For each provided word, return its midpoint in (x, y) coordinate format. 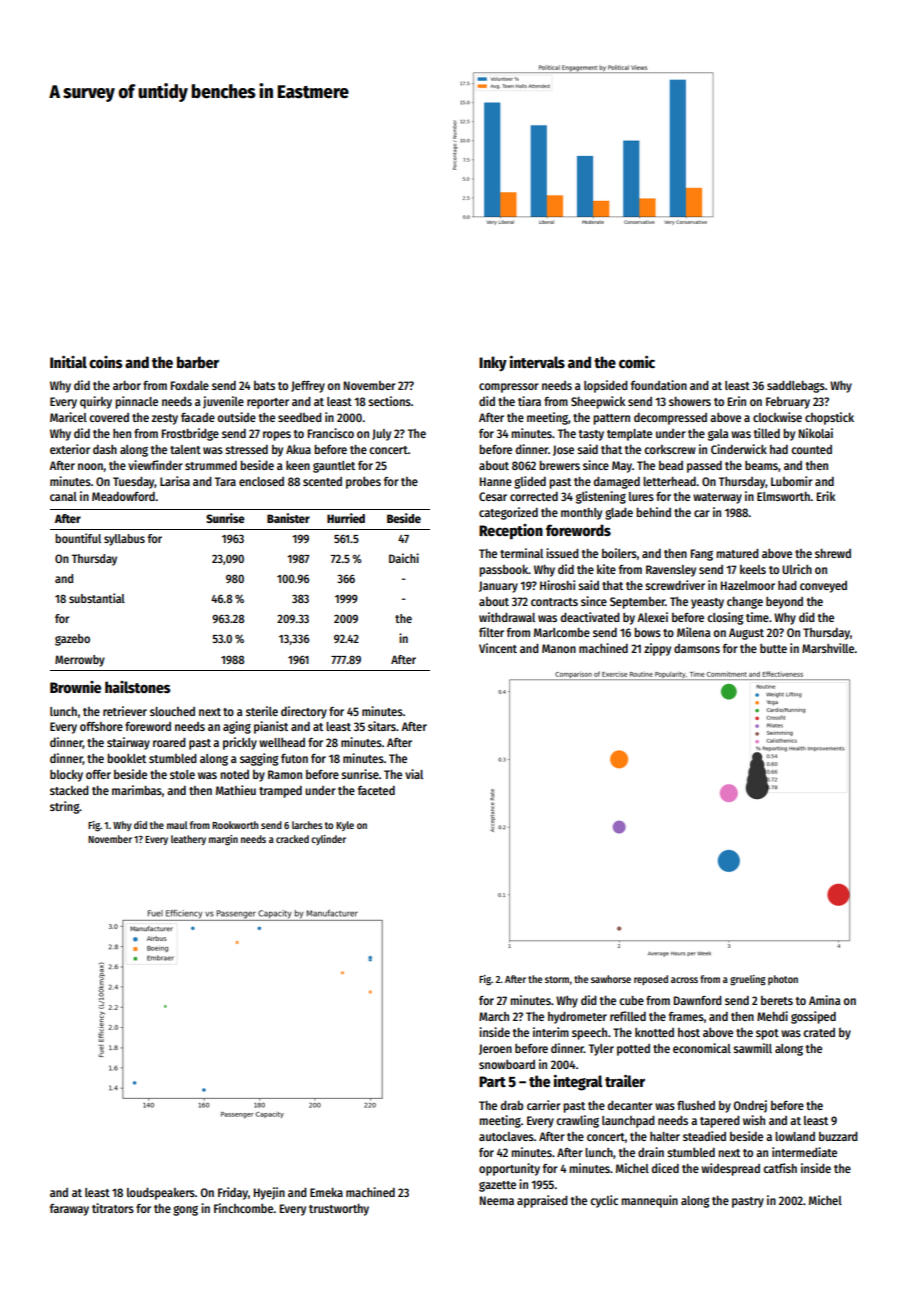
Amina (825, 1000)
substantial (97, 598)
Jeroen (495, 1049)
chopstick (829, 418)
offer (98, 774)
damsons (697, 648)
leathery (188, 840)
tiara (529, 401)
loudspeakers (161, 1193)
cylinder (328, 840)
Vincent (498, 648)
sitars (382, 726)
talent (185, 449)
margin (223, 840)
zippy (657, 649)
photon (783, 980)
